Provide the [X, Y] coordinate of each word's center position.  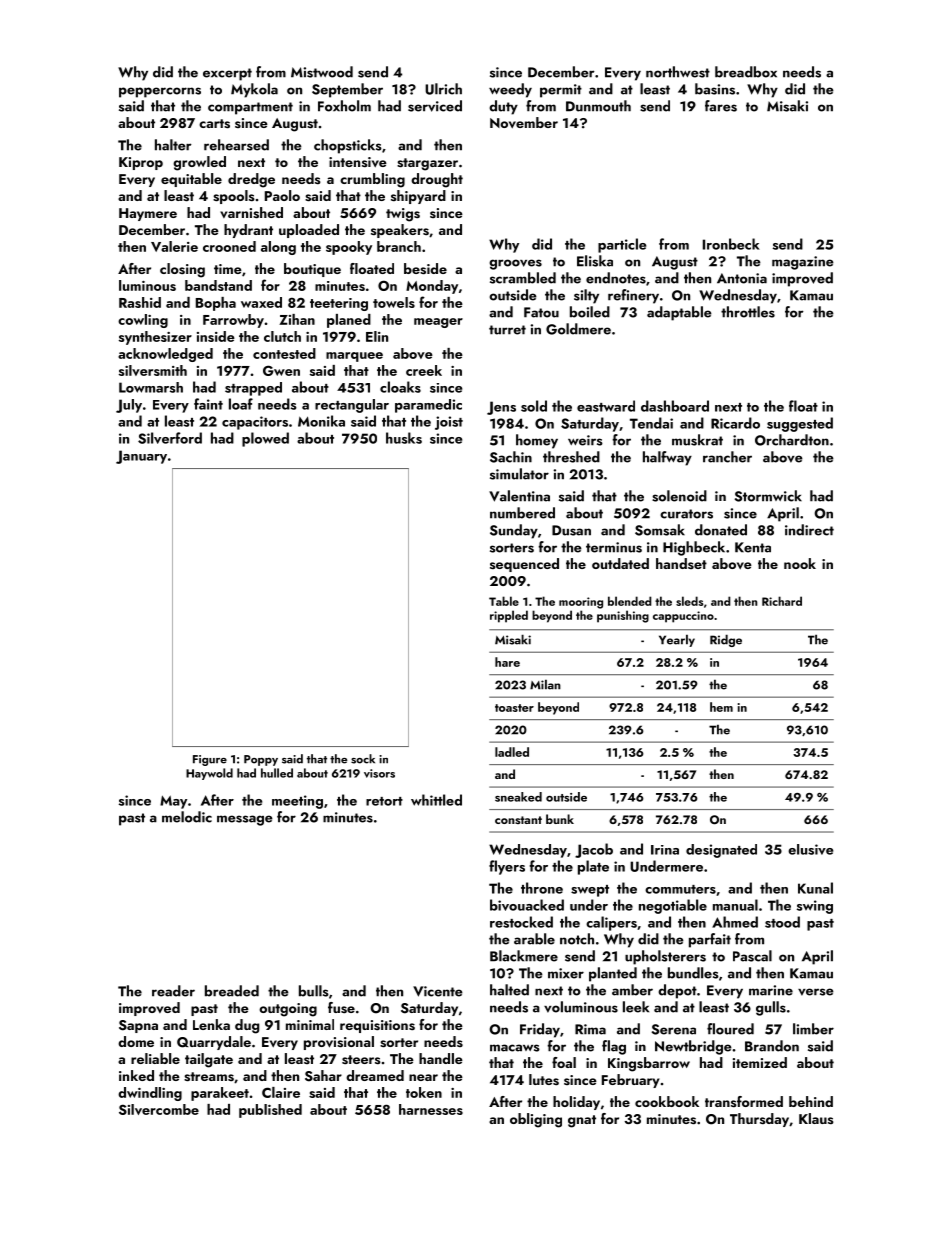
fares [721, 106]
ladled [512, 752]
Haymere [148, 214]
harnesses [431, 1109]
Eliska [595, 261]
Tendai [651, 423]
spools [234, 197]
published [270, 1111]
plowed [265, 439]
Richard [782, 601]
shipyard [418, 197]
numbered [522, 513]
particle [622, 245]
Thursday [759, 1120]
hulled [277, 773]
